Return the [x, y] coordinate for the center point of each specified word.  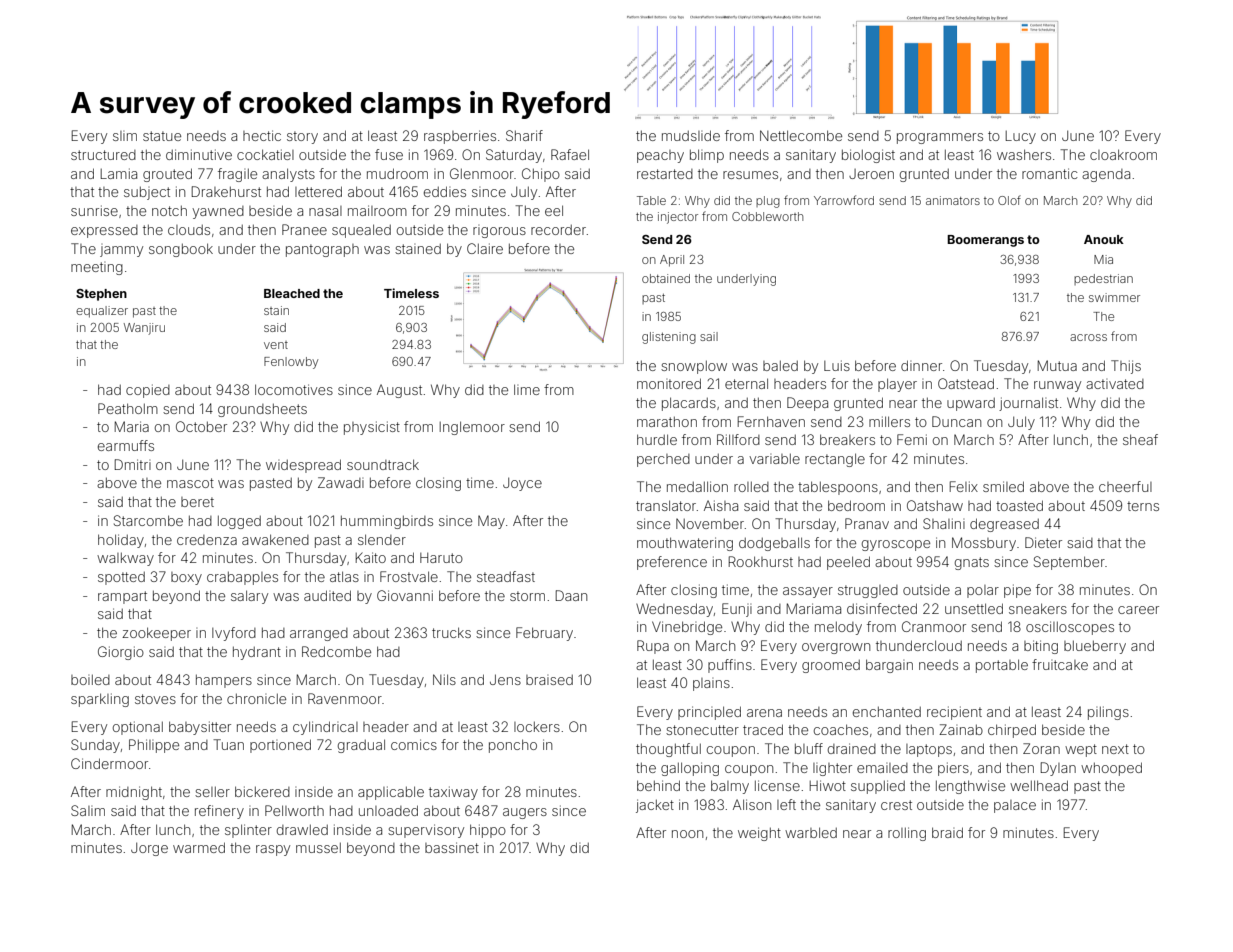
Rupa [653, 647]
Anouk [1104, 239]
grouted [167, 175]
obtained [666, 278]
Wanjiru [144, 329]
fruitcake [1060, 664]
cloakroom [1123, 154]
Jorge [149, 849]
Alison [752, 804]
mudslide [691, 135]
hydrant [257, 653]
